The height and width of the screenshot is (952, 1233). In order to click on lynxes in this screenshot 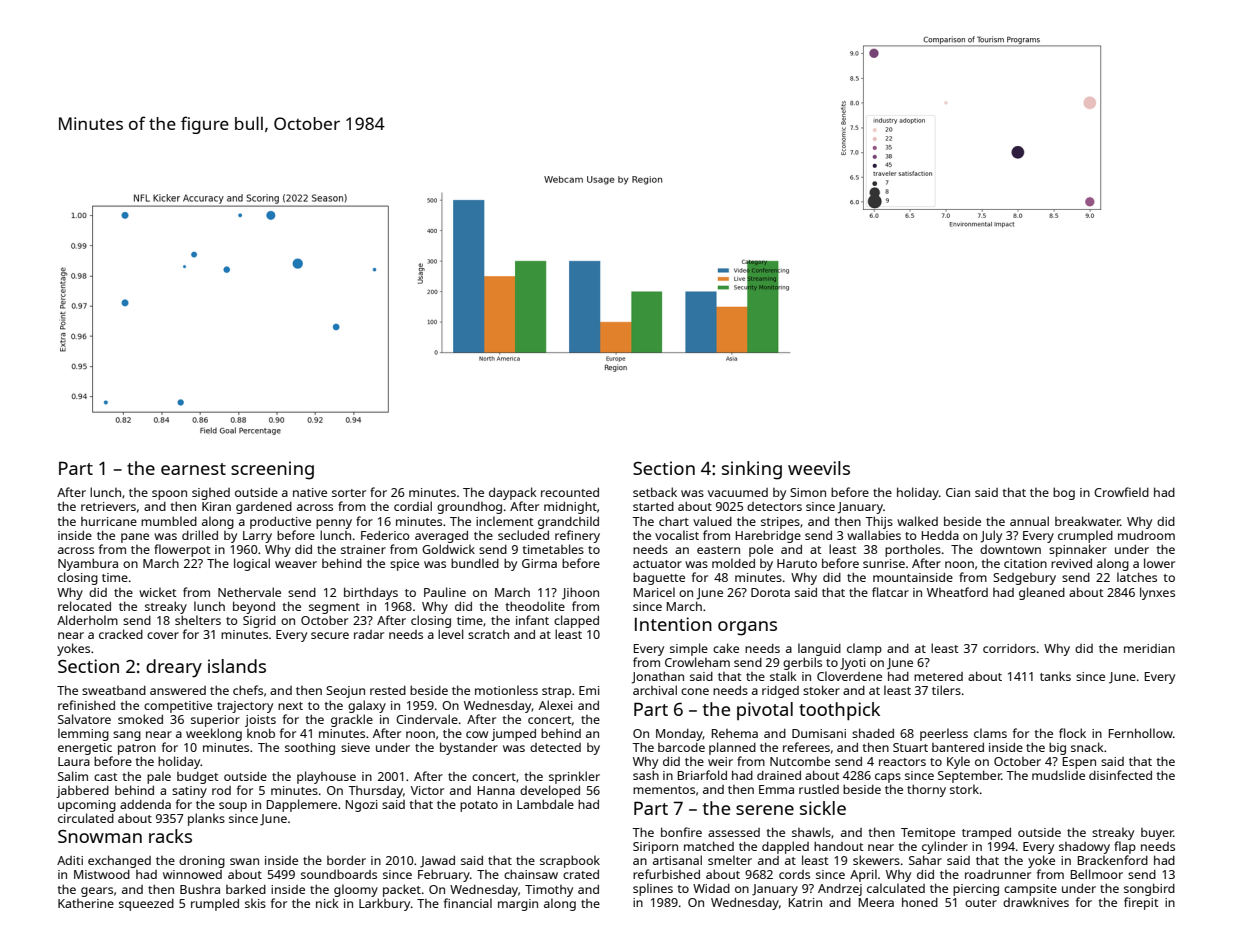, I will do `click(1157, 593)`.
